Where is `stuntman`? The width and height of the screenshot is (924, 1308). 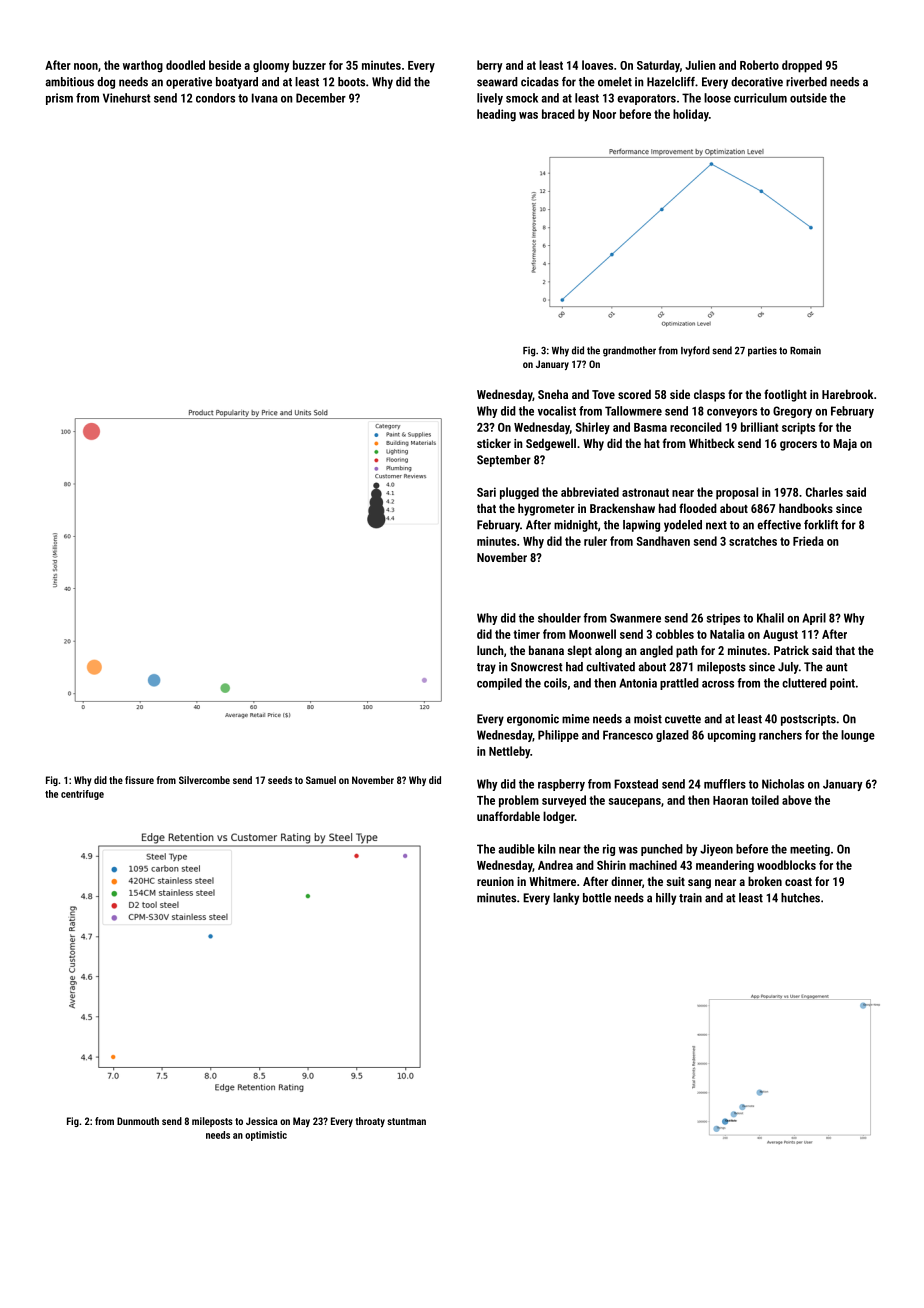 stuntman is located at coordinates (406, 1121).
